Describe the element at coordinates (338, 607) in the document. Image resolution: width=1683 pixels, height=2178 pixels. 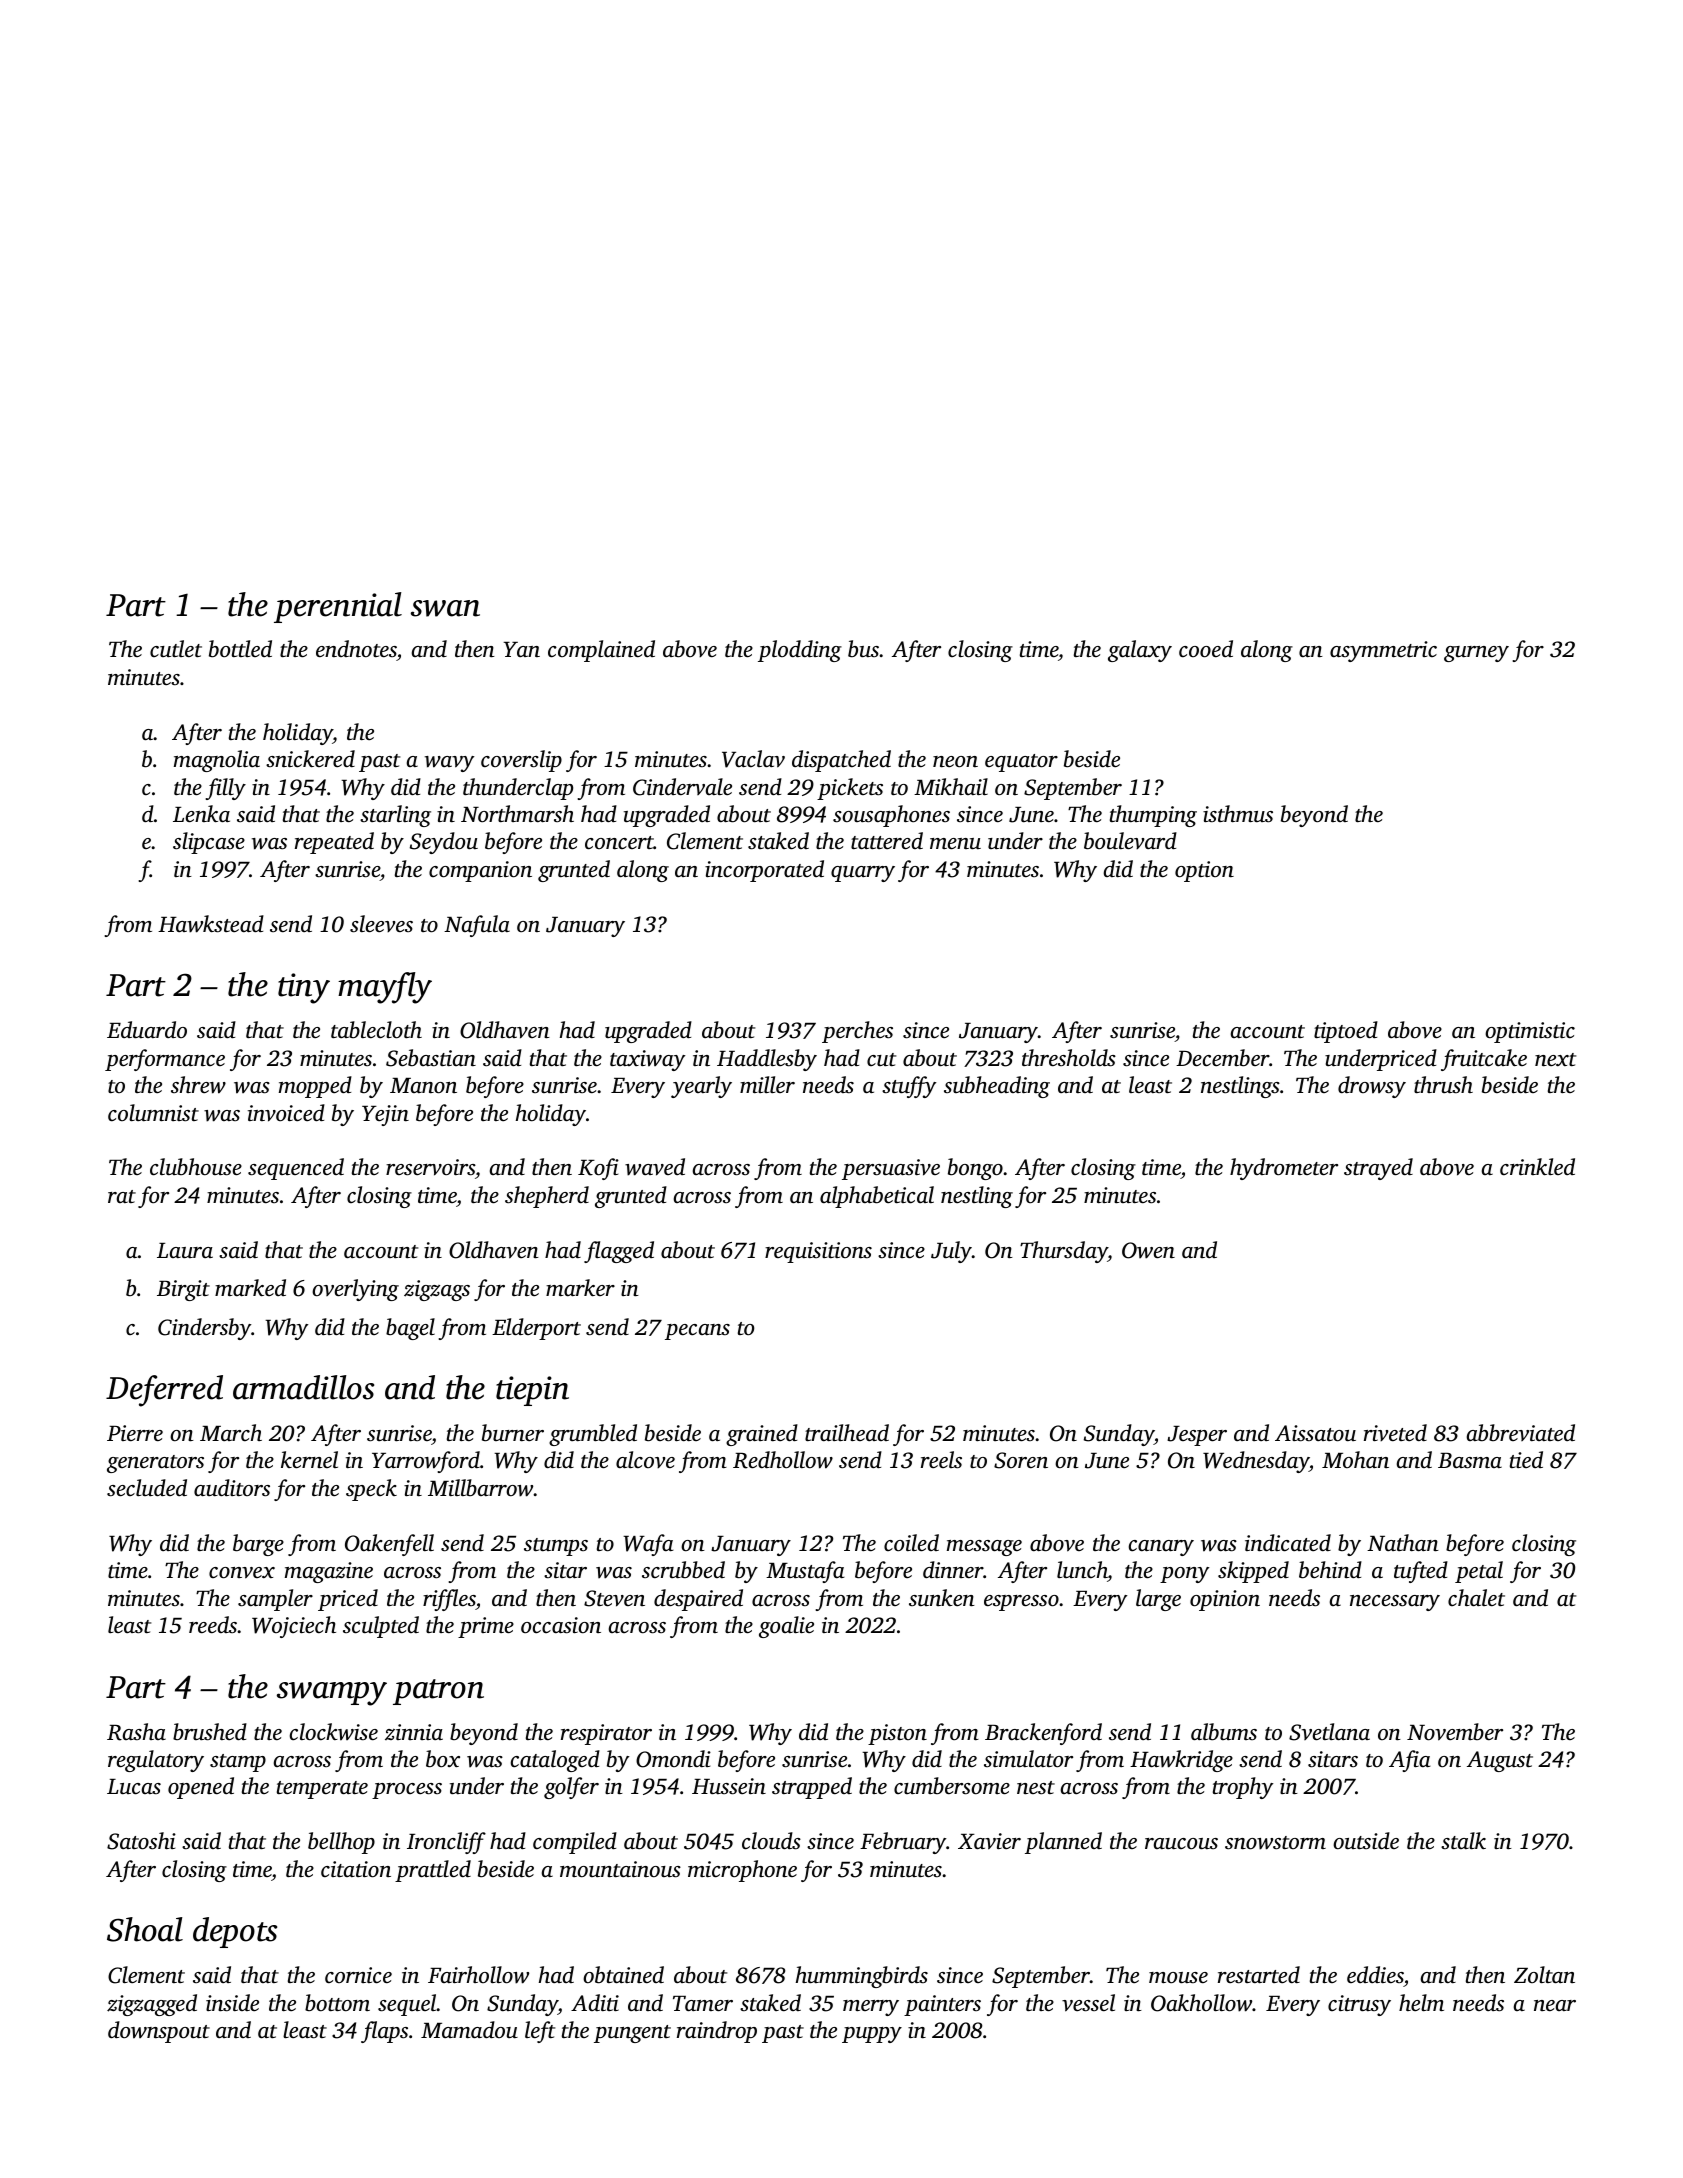
I see `perennial` at that location.
